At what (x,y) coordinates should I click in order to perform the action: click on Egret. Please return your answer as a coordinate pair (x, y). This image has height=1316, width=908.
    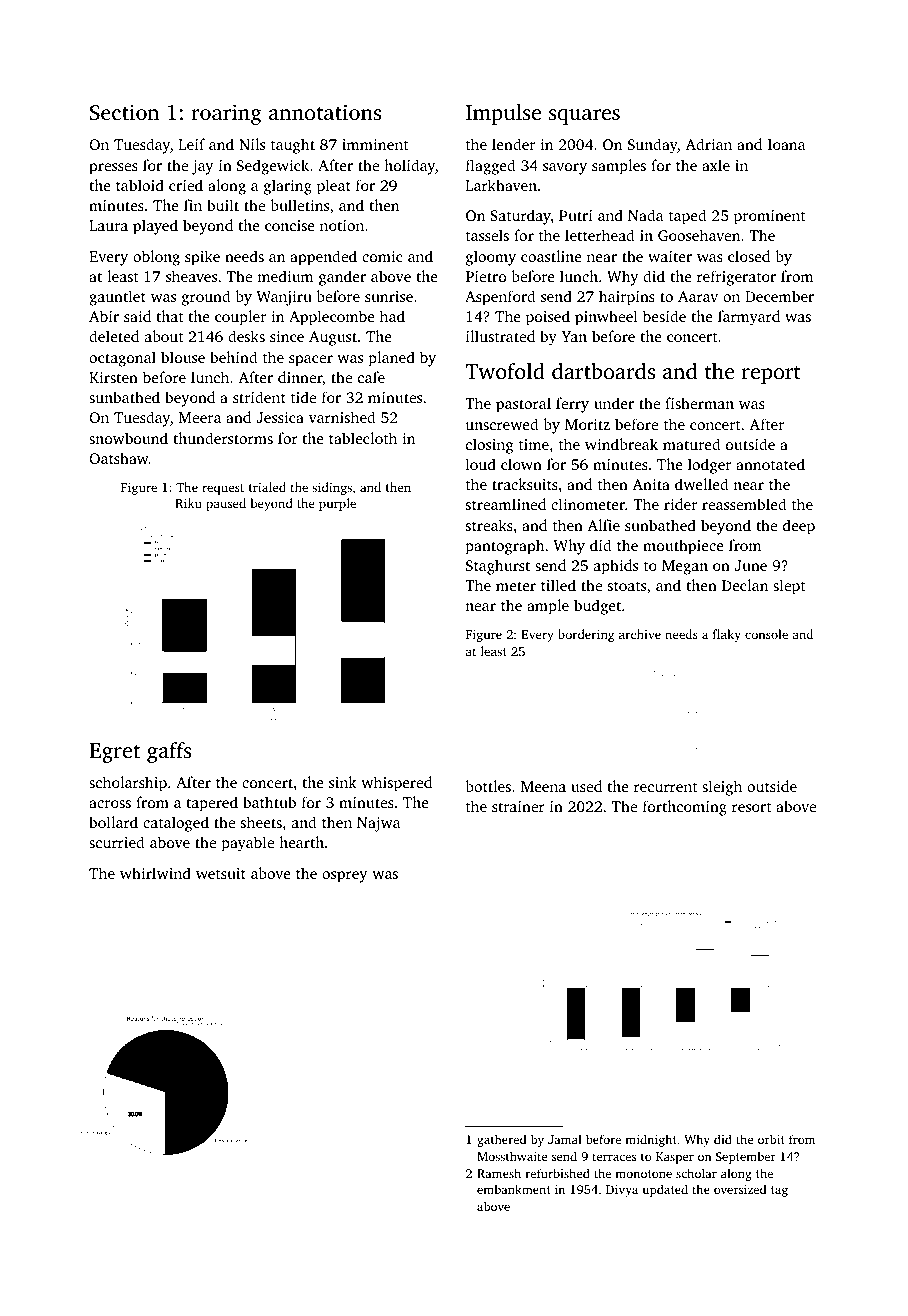
    Looking at the image, I should click on (114, 753).
